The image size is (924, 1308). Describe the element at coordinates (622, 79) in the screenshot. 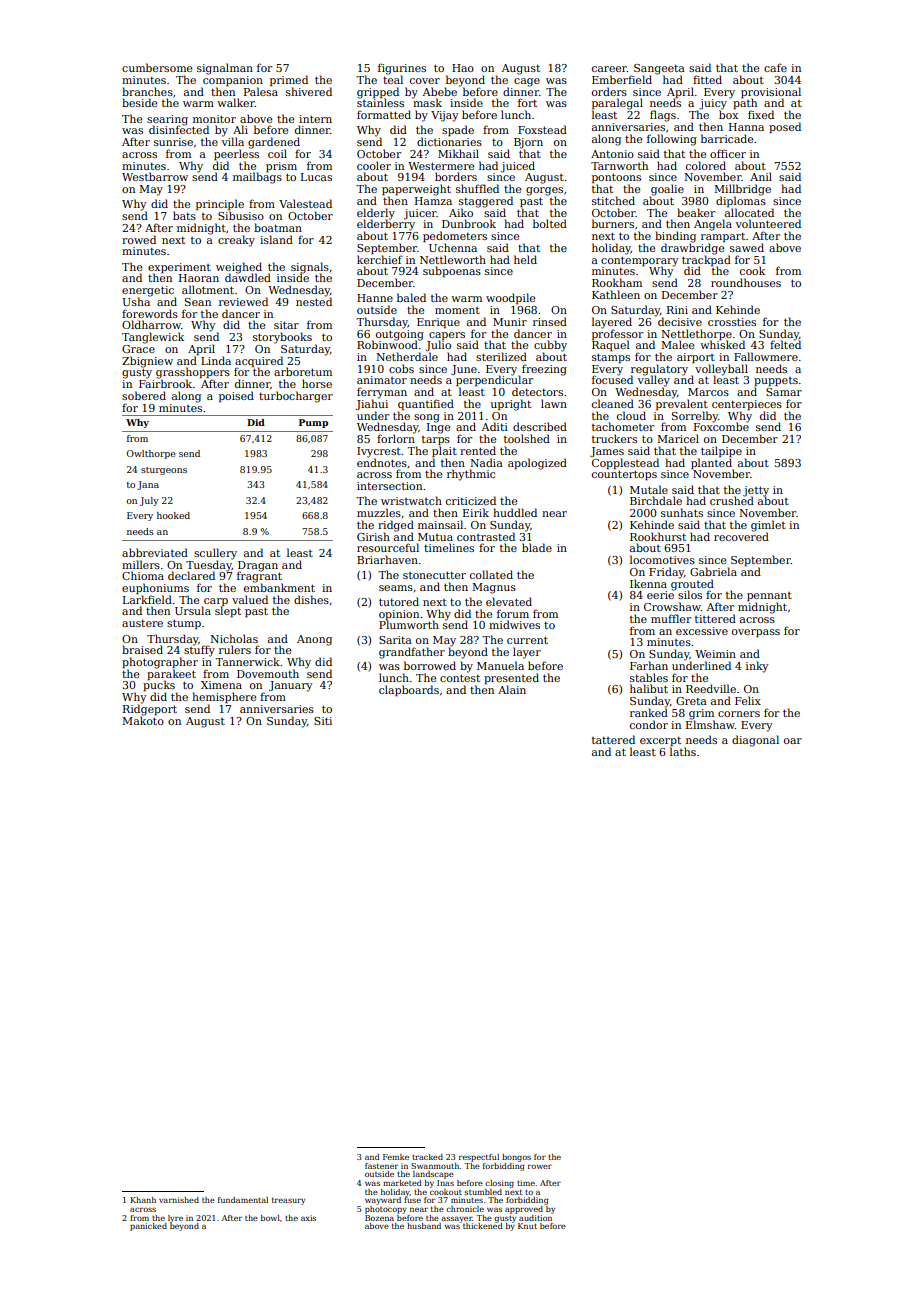

I see `Emberfield` at that location.
